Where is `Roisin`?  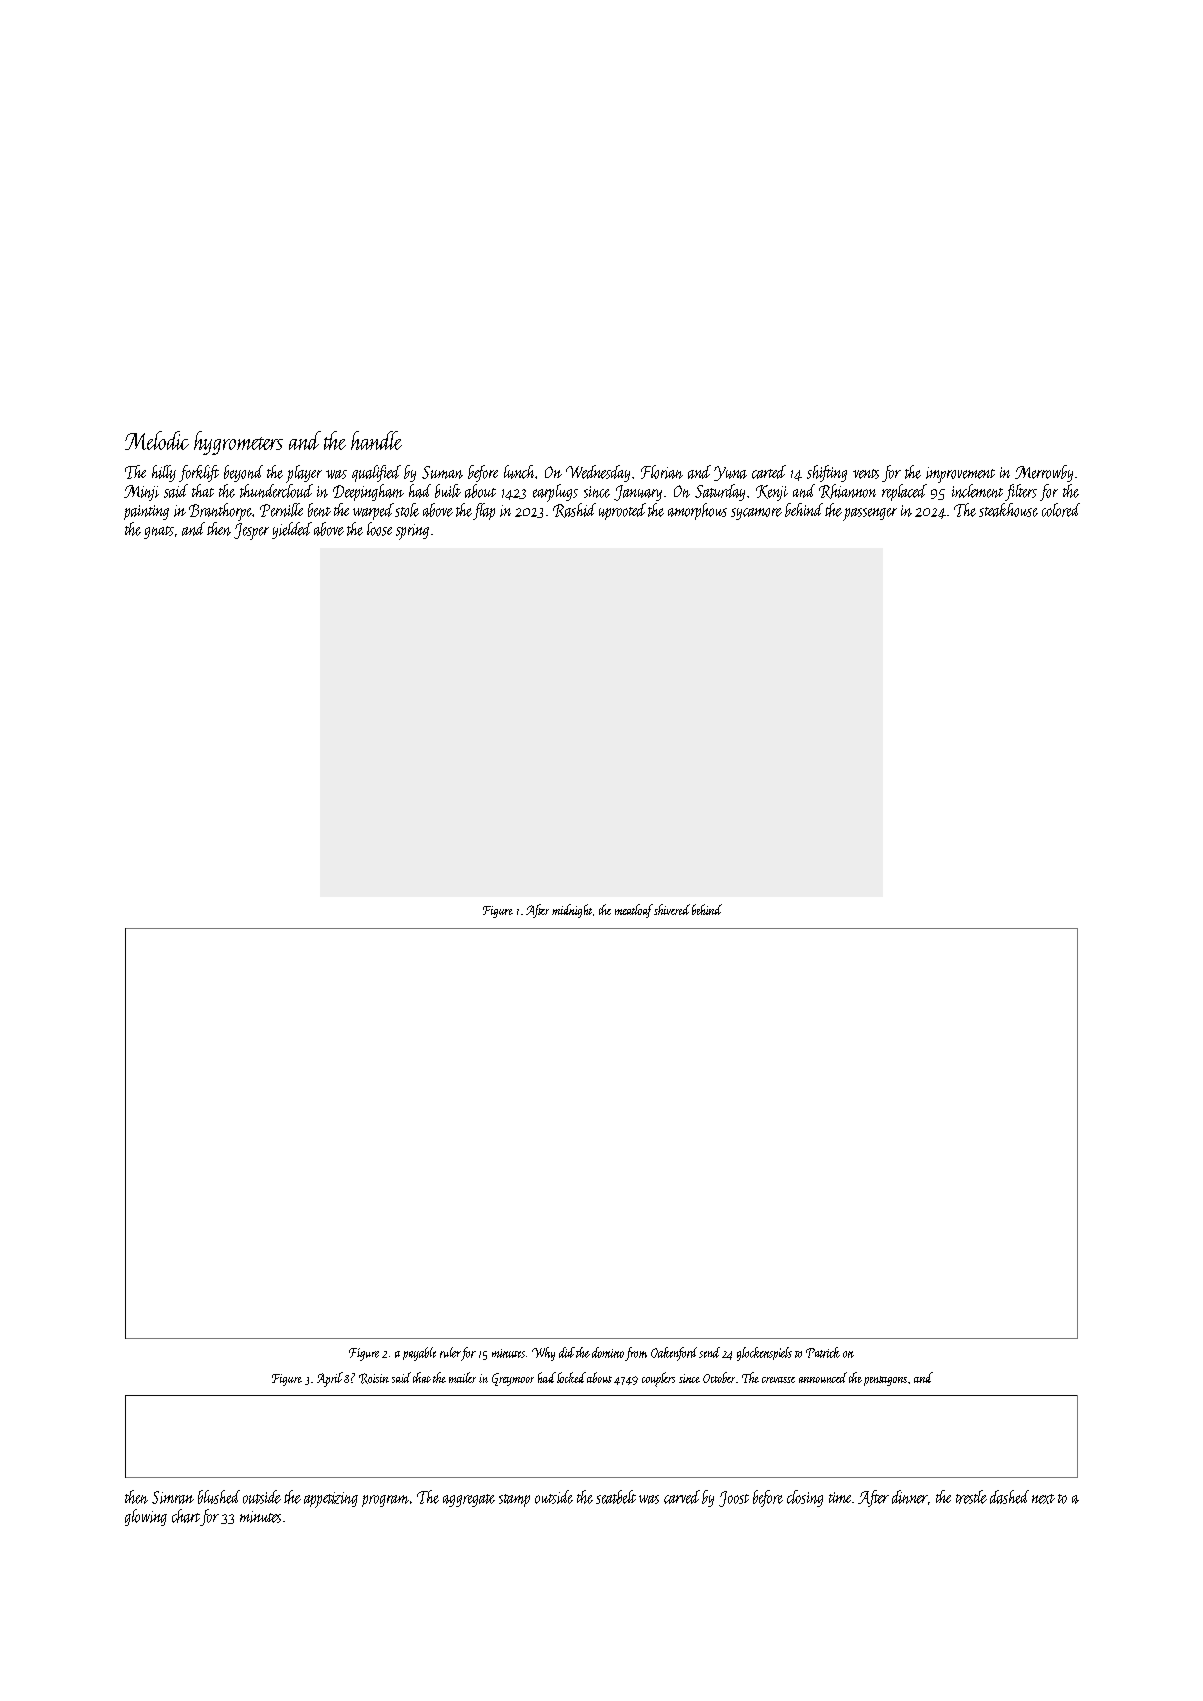
Roisin is located at coordinates (374, 1378).
